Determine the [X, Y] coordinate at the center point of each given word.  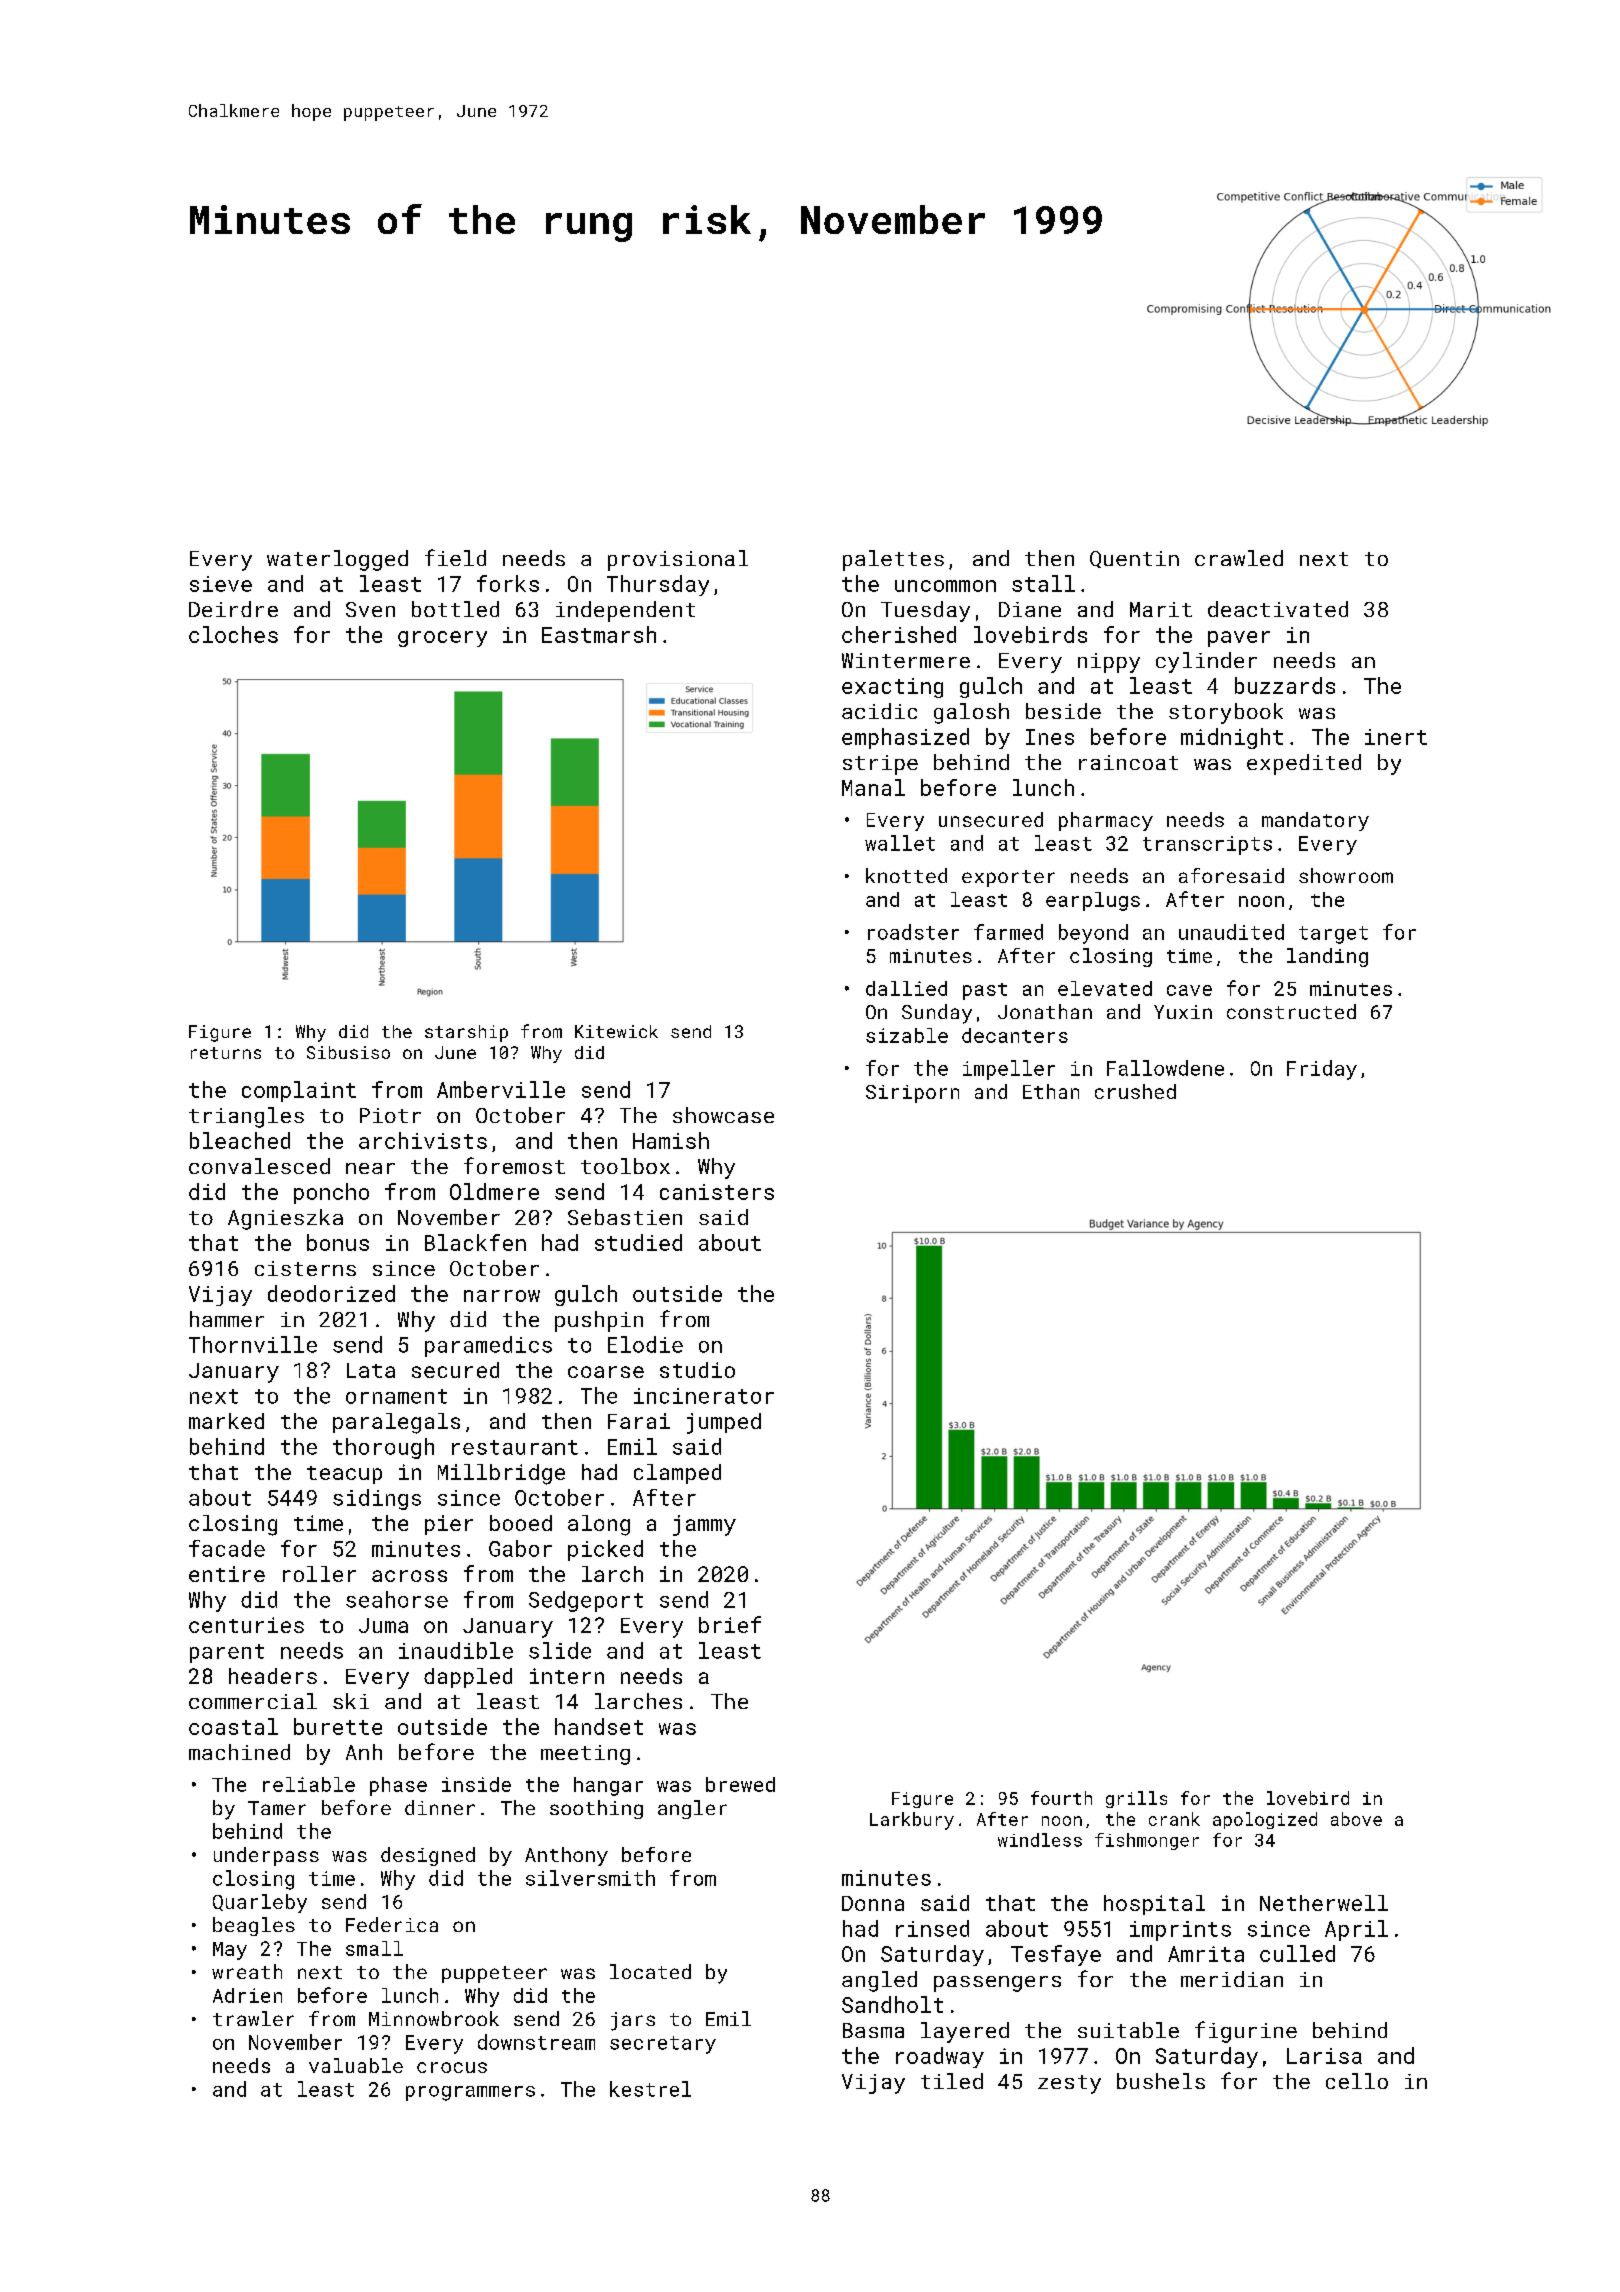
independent [625, 611]
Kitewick [616, 1031]
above [1356, 1819]
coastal [233, 1726]
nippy [1109, 663]
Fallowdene [1165, 1068]
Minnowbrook [434, 2018]
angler [692, 1809]
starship [466, 1033]
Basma [873, 2030]
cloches [233, 634]
